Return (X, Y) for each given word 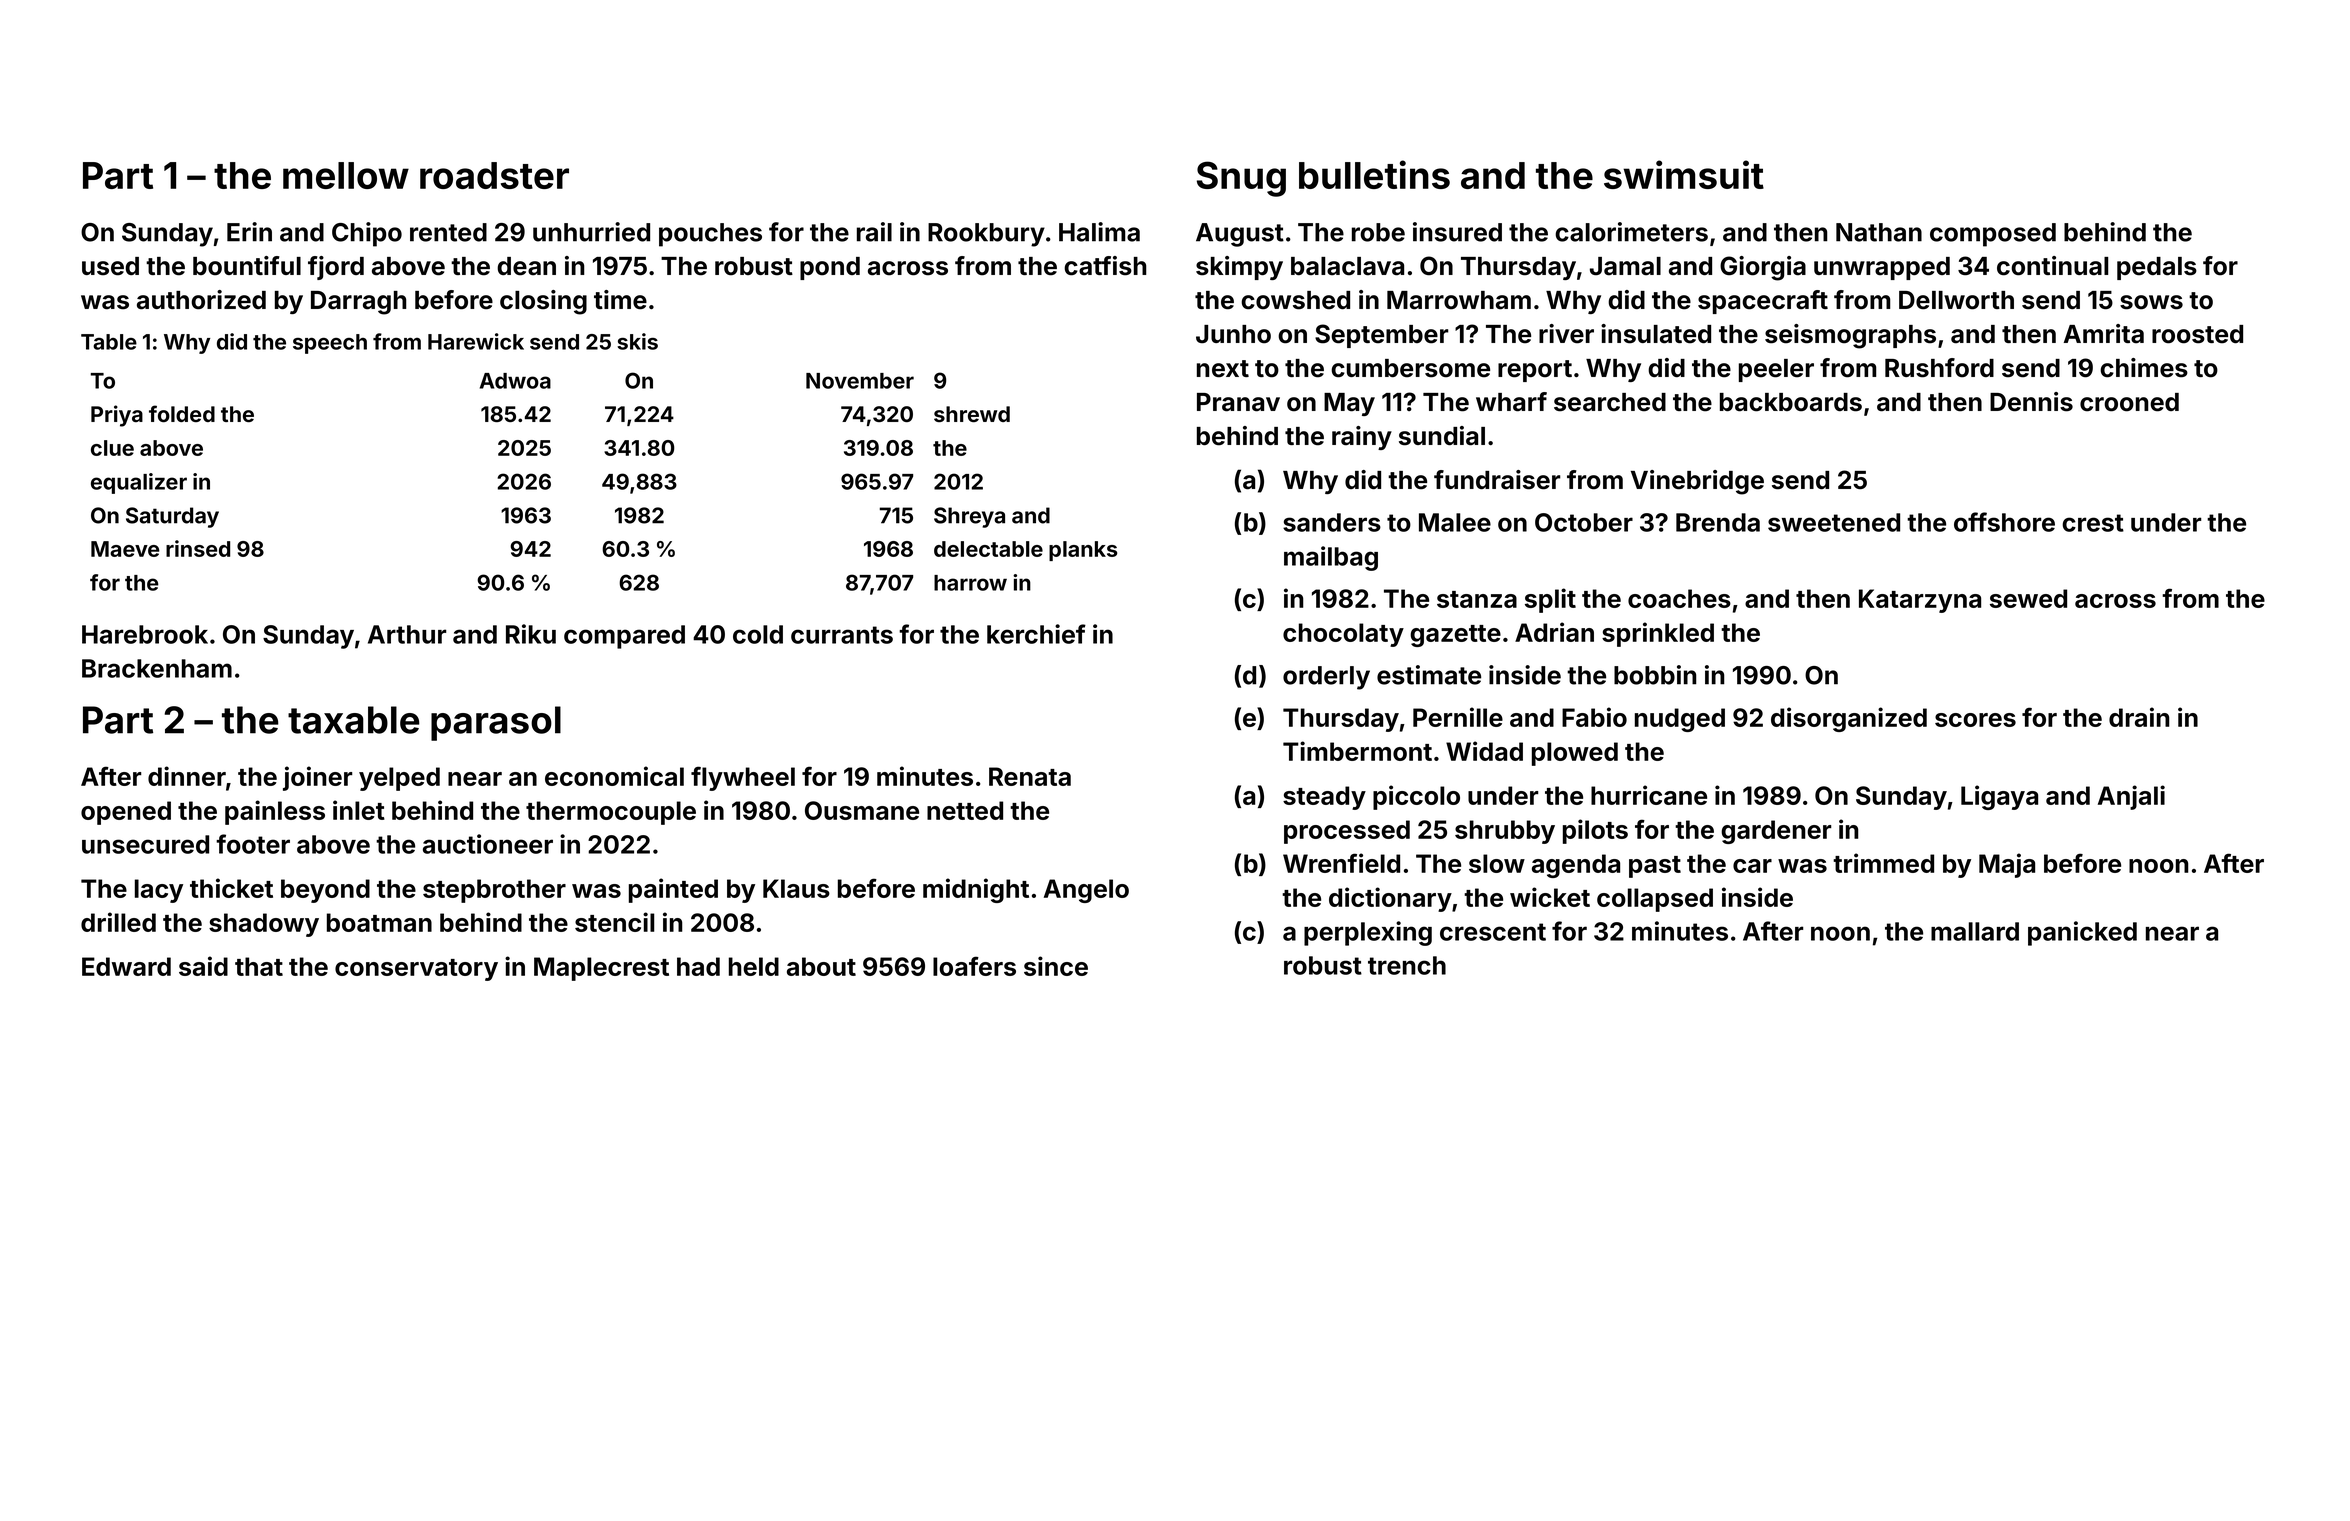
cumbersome (1410, 368)
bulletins (1374, 174)
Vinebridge (1697, 482)
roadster (494, 175)
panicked (2082, 933)
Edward (126, 966)
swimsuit (1684, 174)
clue (112, 448)
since (1056, 966)
